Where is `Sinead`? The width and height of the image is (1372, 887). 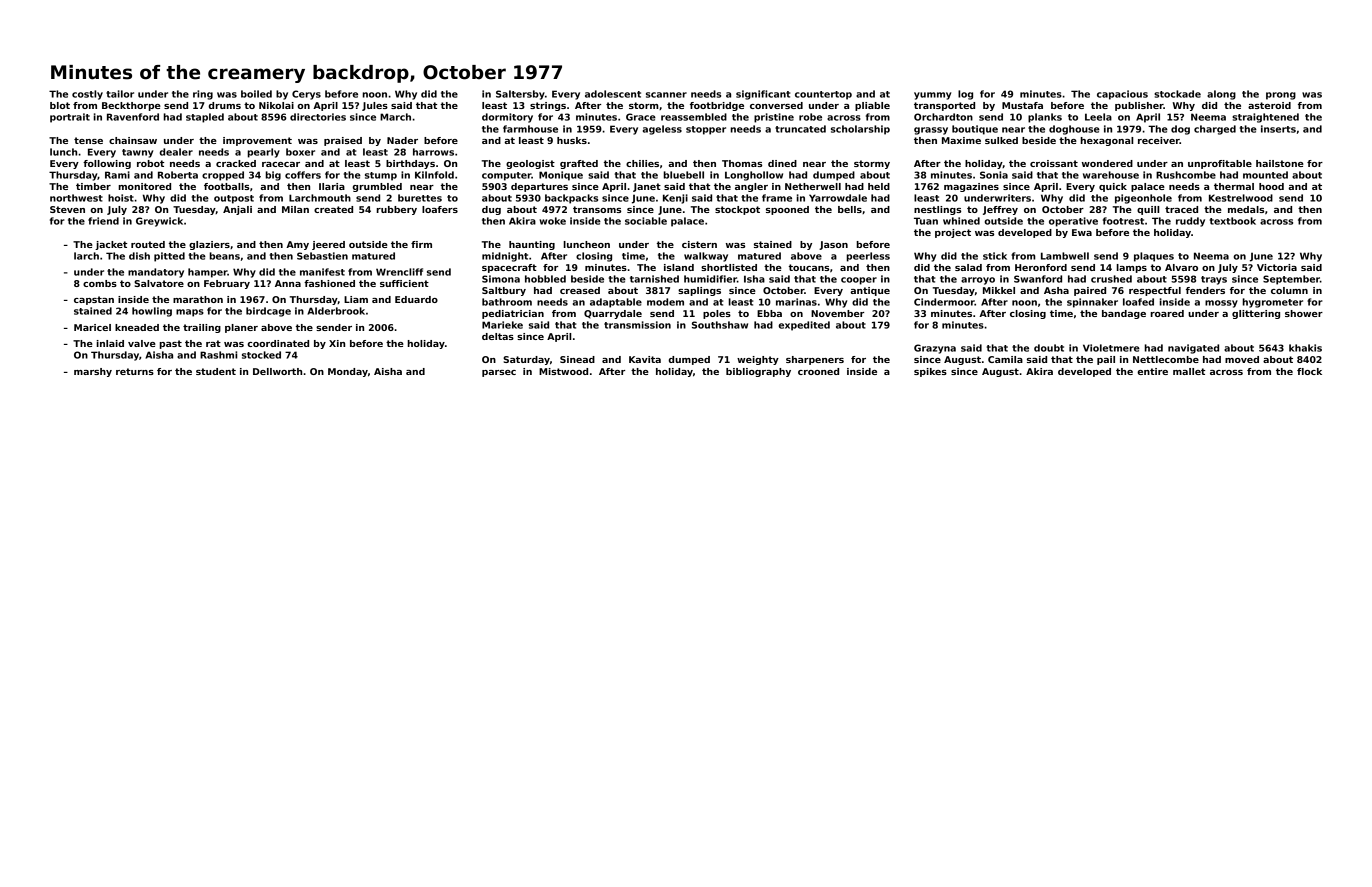
Sinead is located at coordinates (577, 359).
